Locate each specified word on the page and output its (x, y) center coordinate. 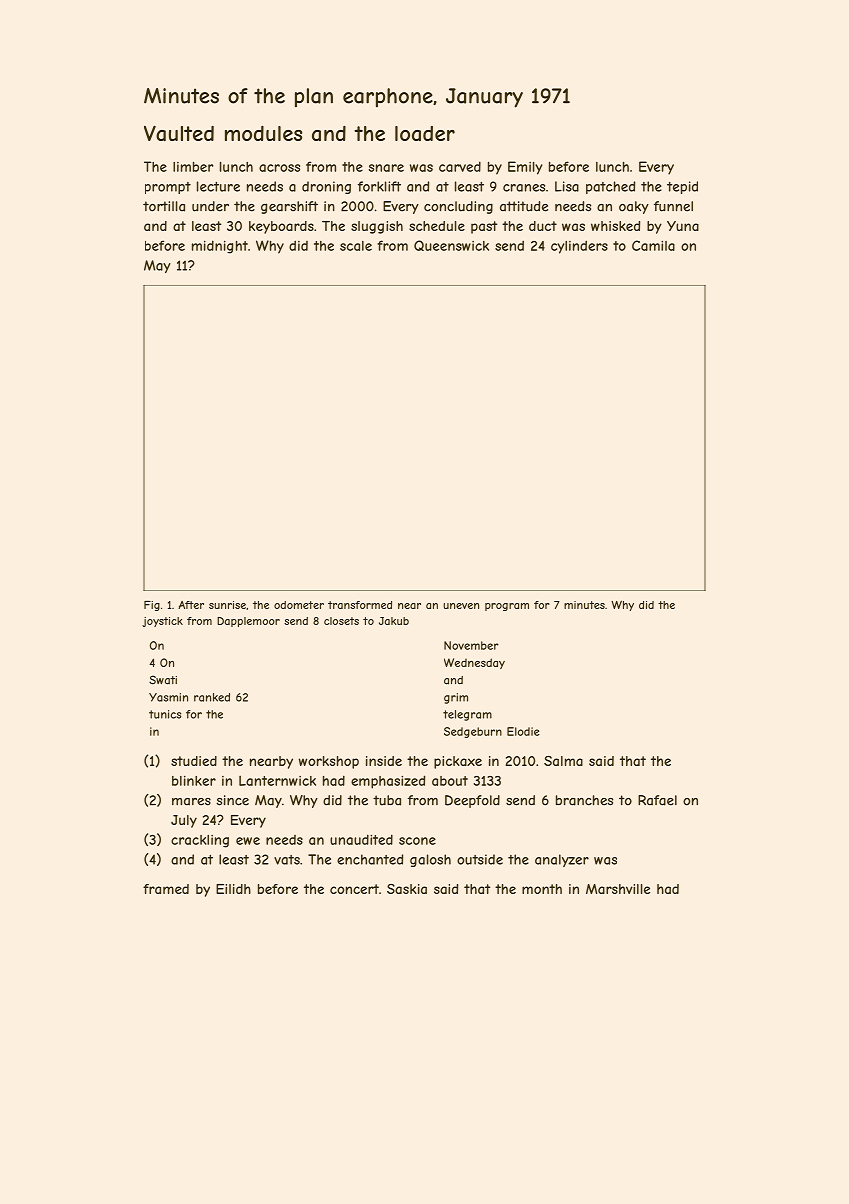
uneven (461, 606)
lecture (218, 186)
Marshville (618, 889)
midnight (220, 247)
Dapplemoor (248, 622)
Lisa (567, 186)
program (507, 607)
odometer (299, 605)
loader (425, 133)
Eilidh (233, 889)
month (542, 889)
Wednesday (474, 663)
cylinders (579, 247)
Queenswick (451, 245)
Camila (653, 245)
